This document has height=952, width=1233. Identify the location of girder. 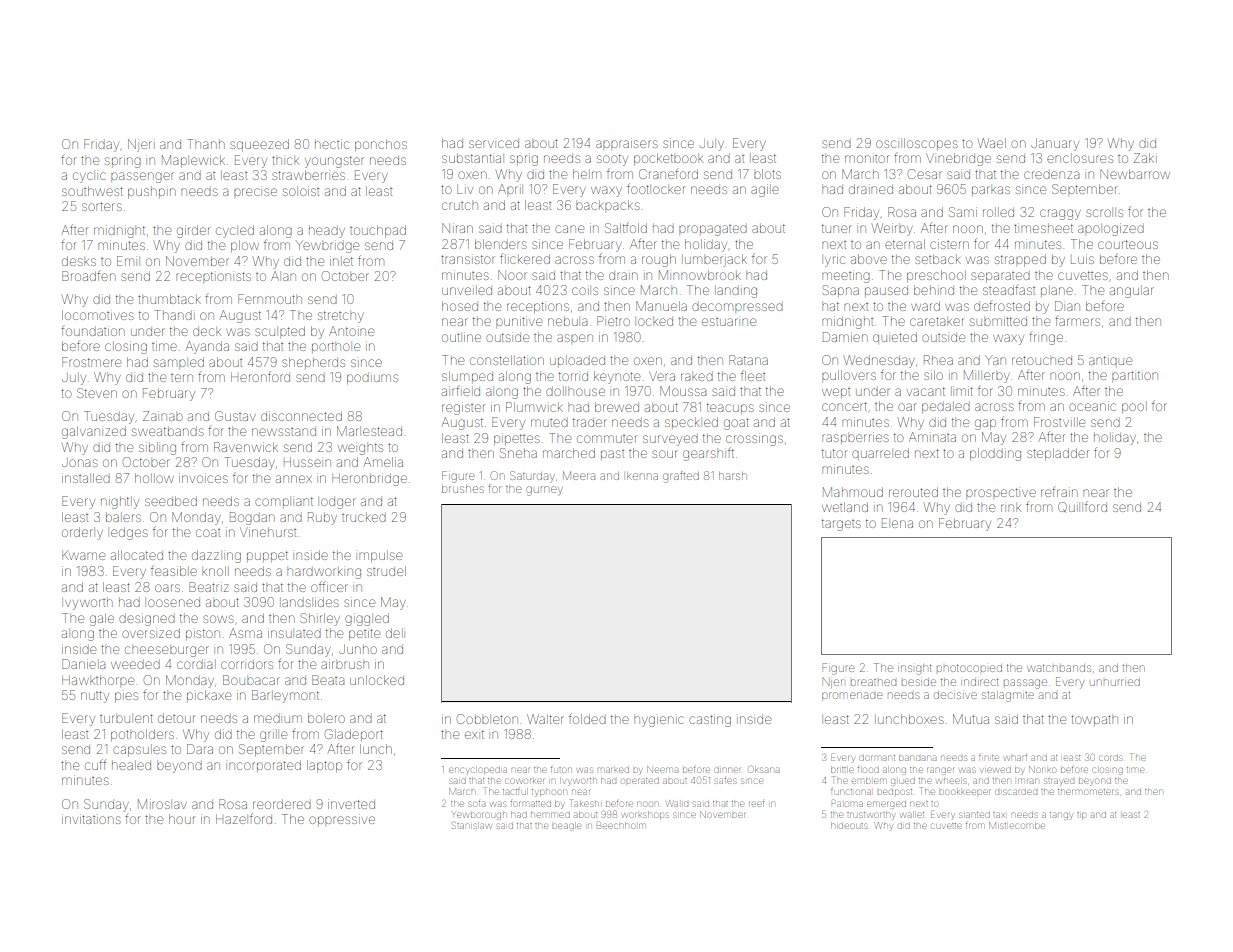
(193, 231).
